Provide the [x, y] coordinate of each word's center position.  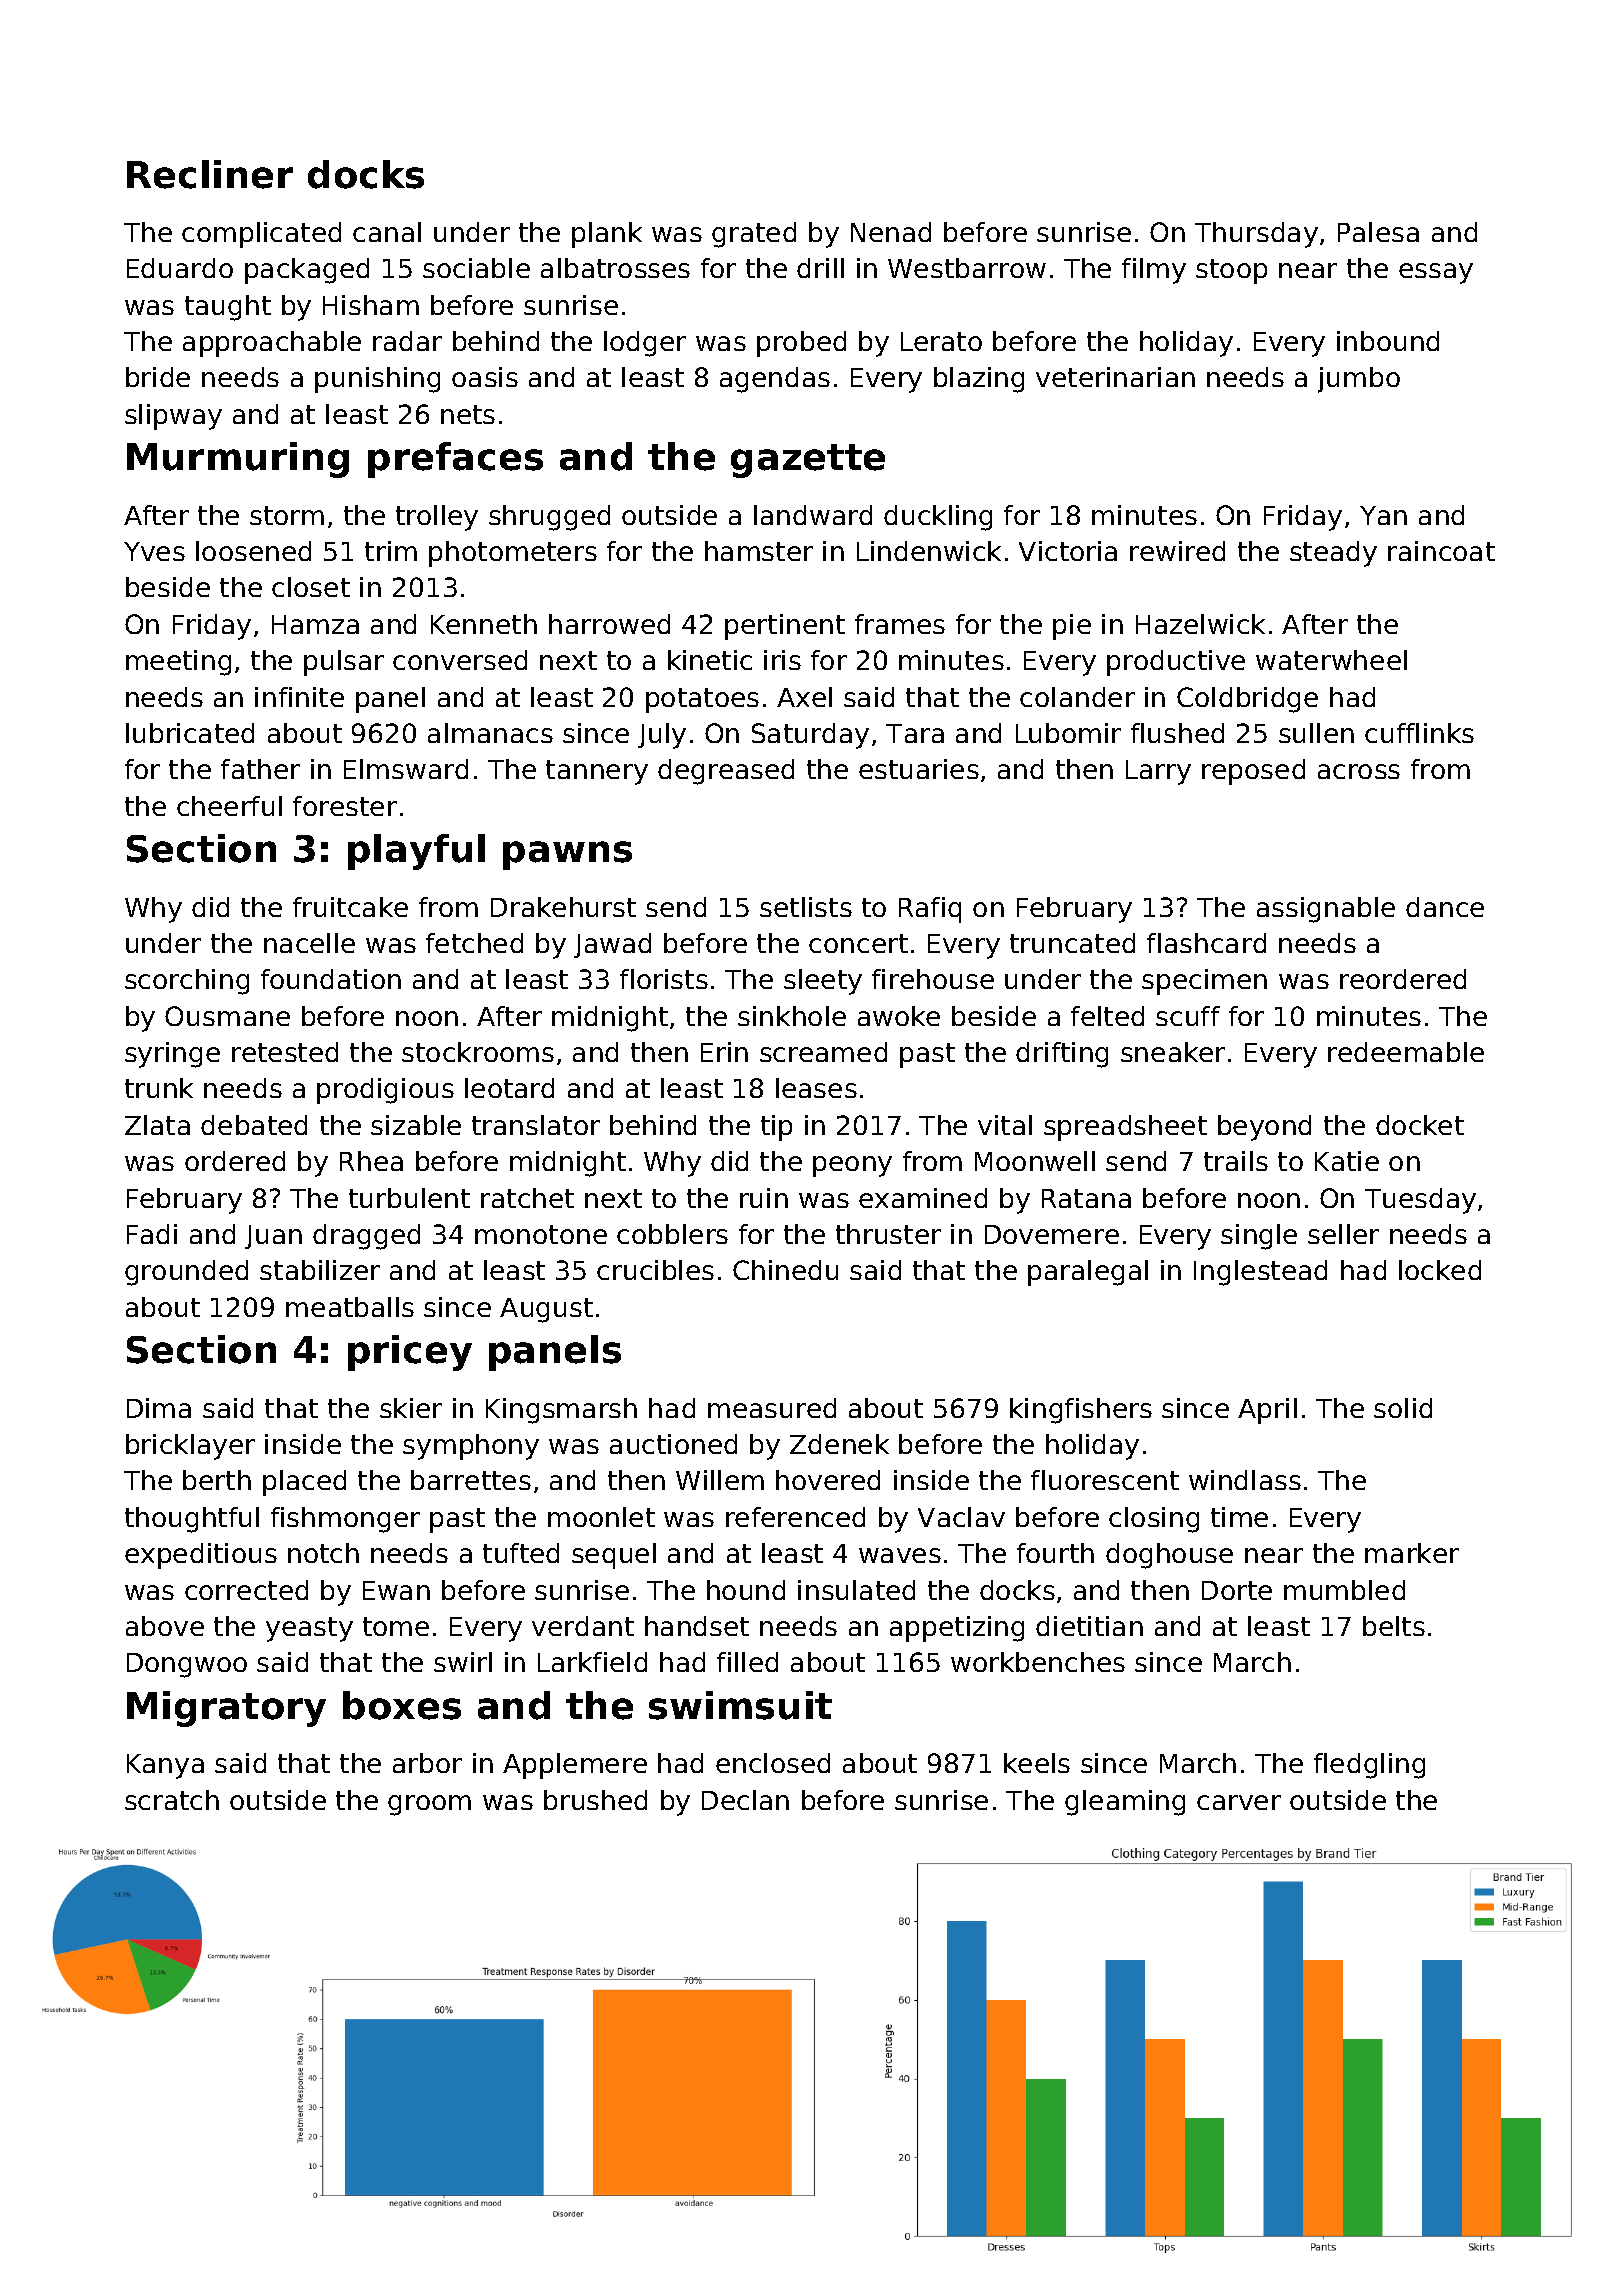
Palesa [1378, 232]
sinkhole [792, 1016]
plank [607, 235]
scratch [172, 1800]
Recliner [210, 174]
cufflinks [1419, 733]
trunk [159, 1088]
